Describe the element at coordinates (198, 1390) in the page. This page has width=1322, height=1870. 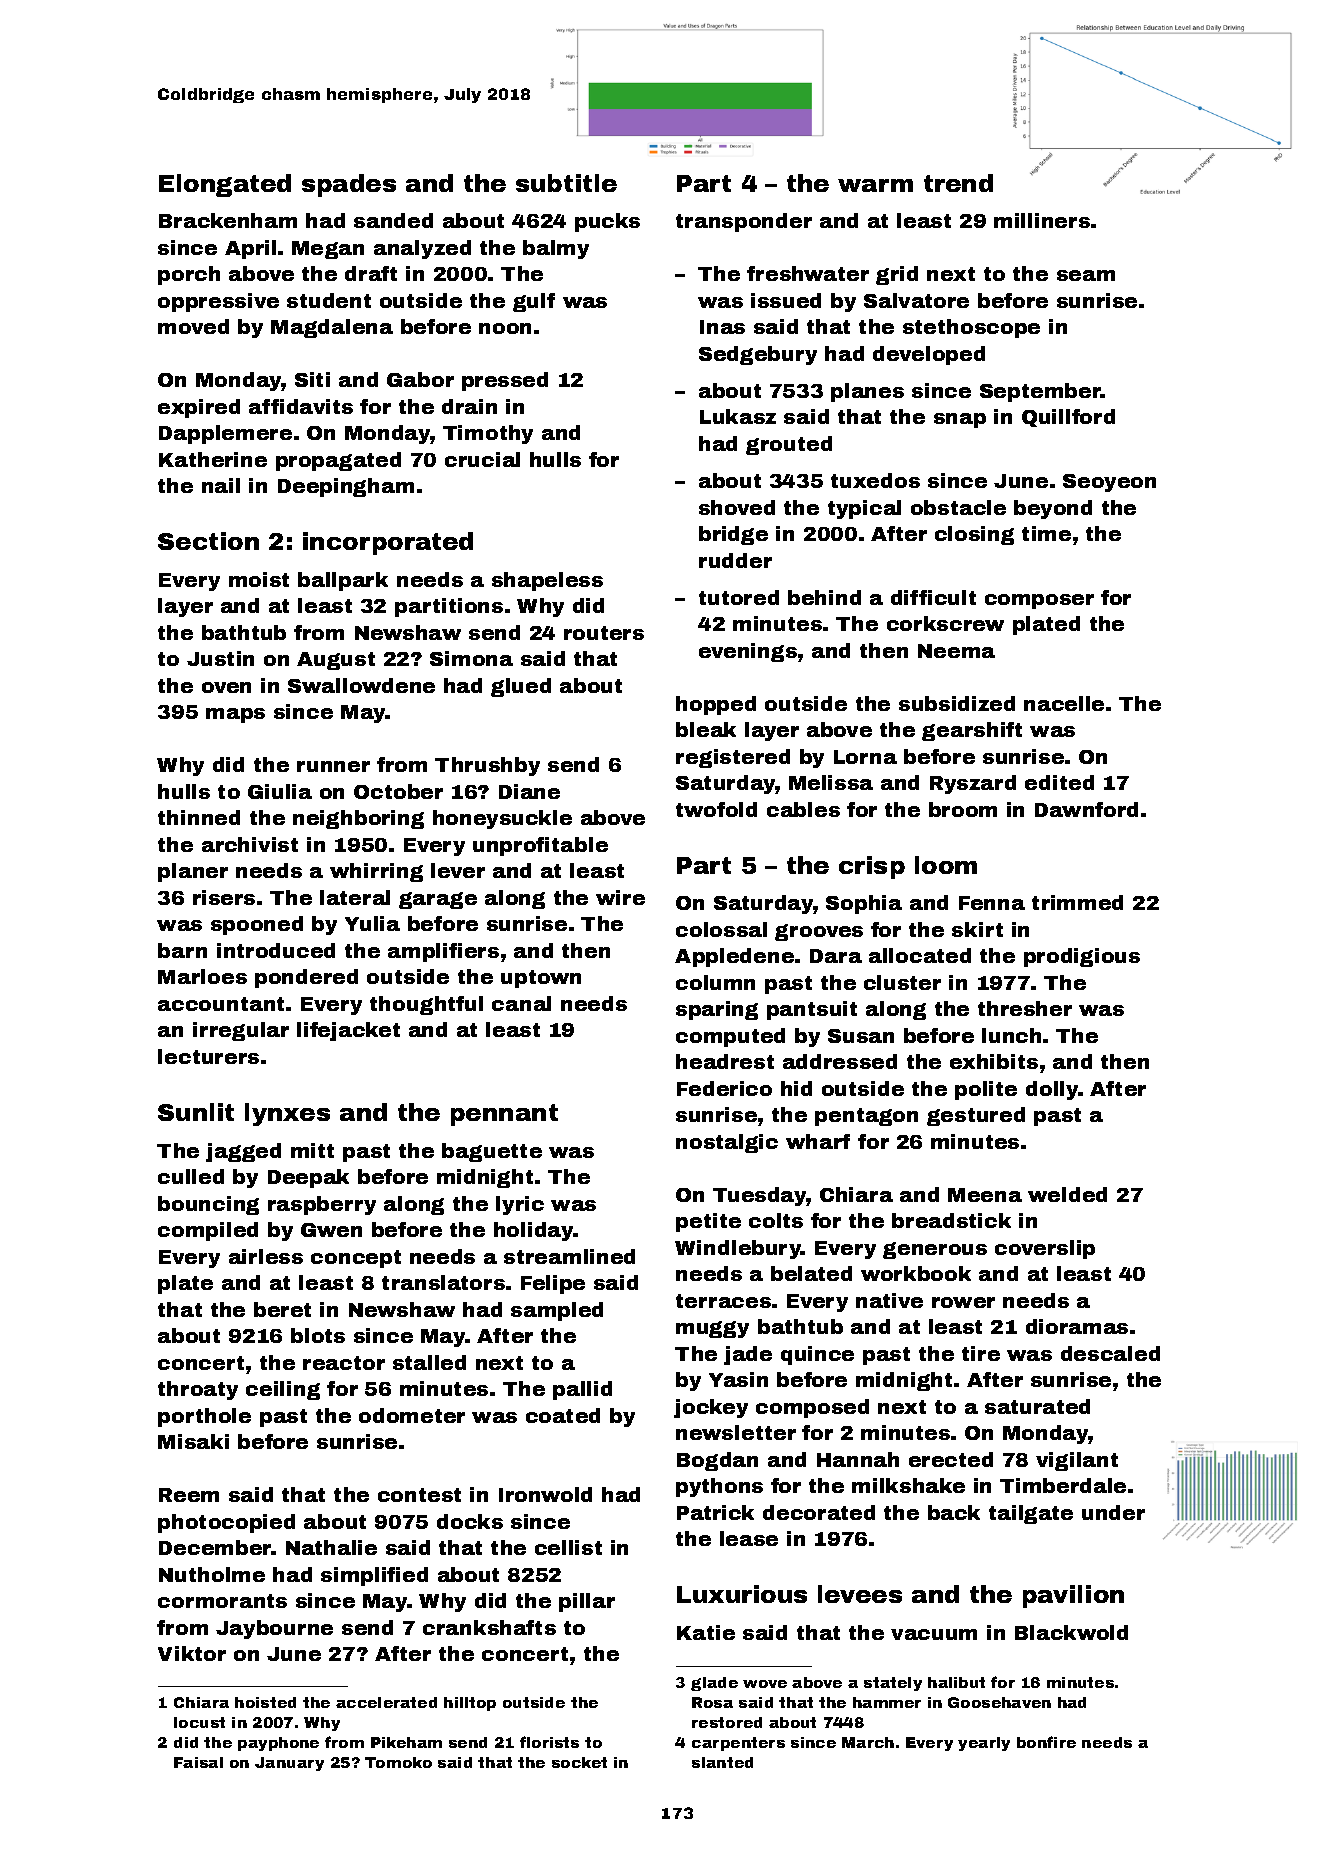
I see `throaty` at that location.
